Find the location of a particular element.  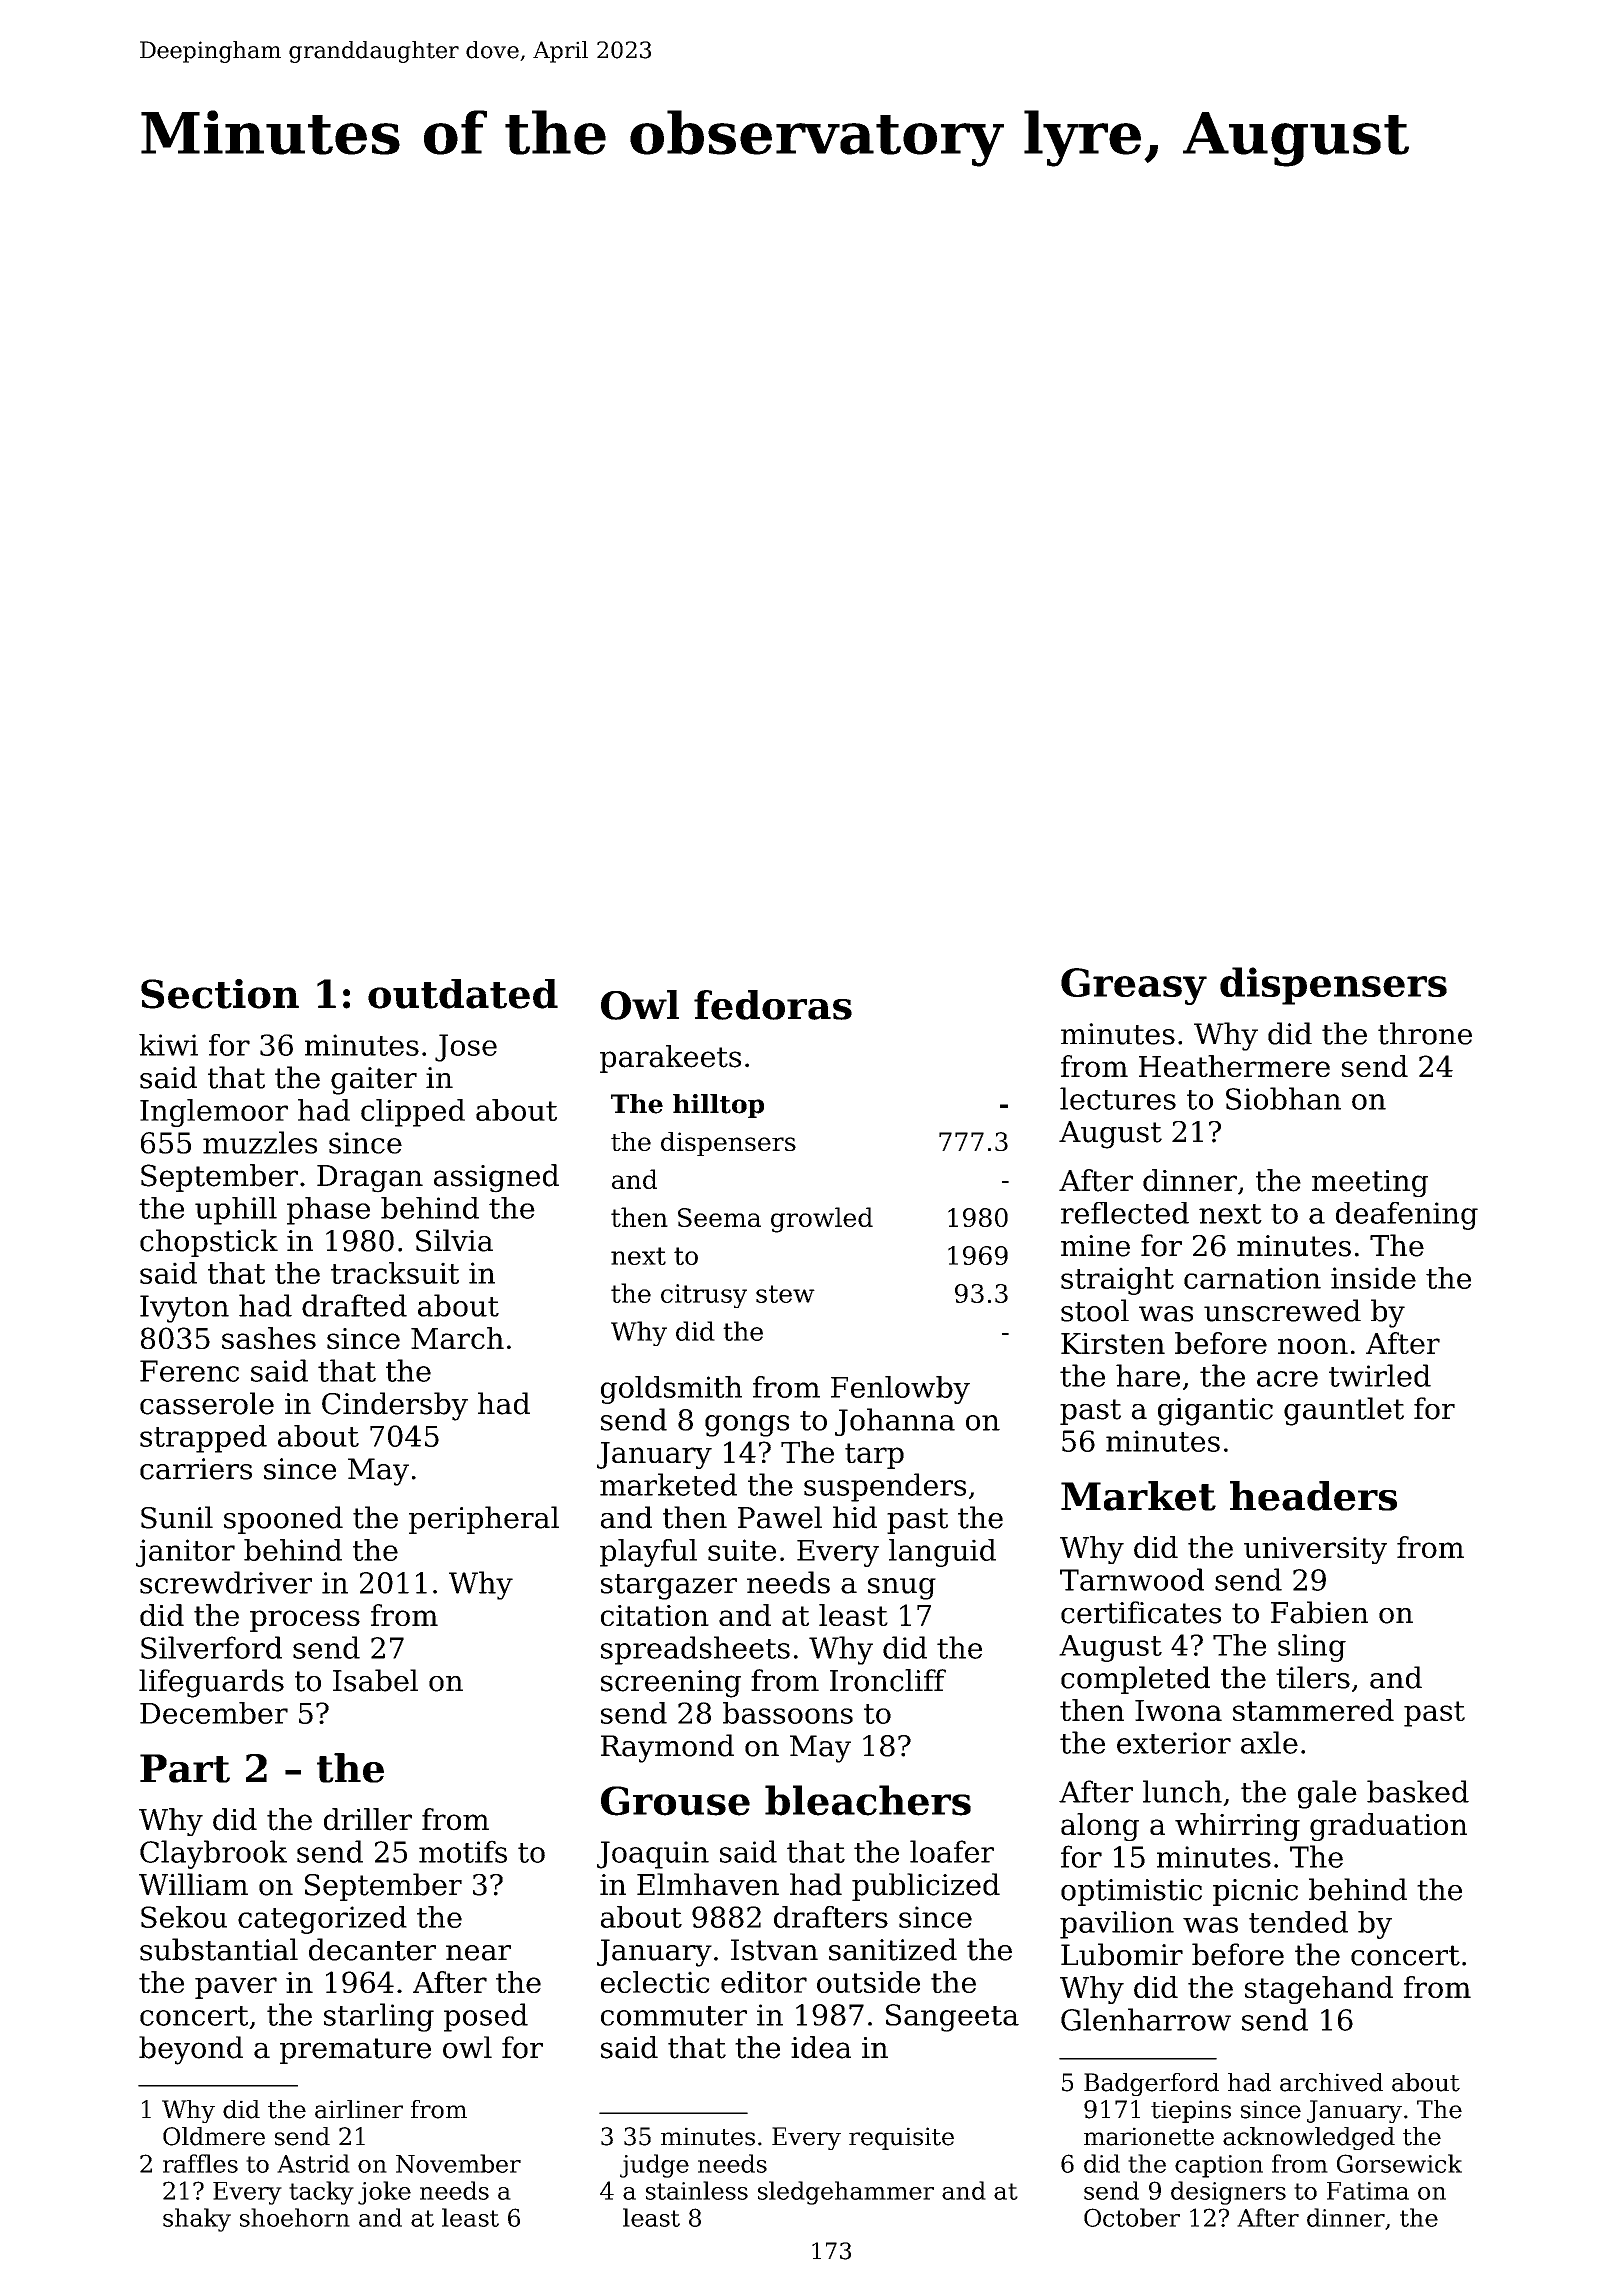

stammered is located at coordinates (1313, 1710).
